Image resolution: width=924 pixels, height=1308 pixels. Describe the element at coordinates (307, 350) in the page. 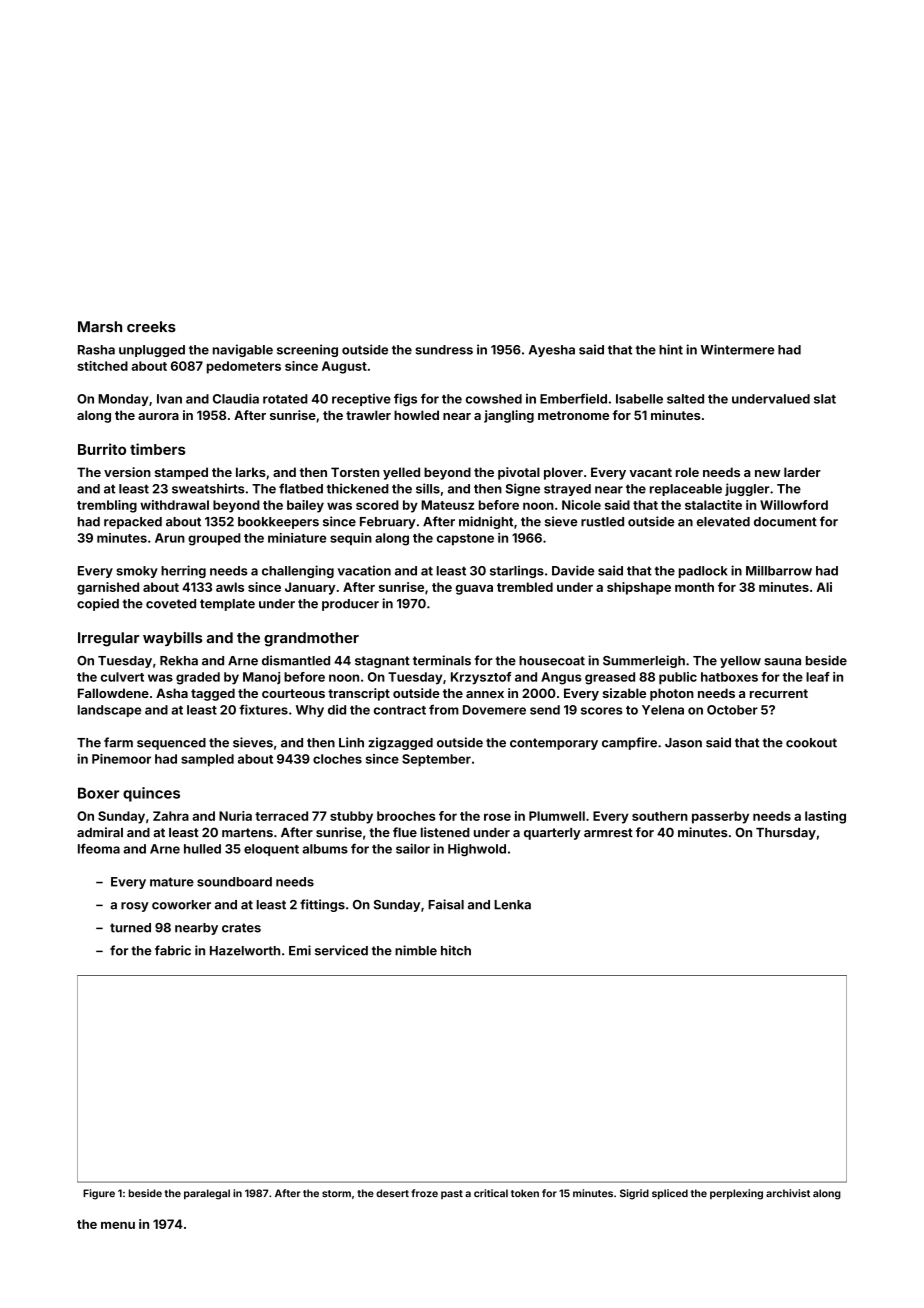

I see `screening` at that location.
